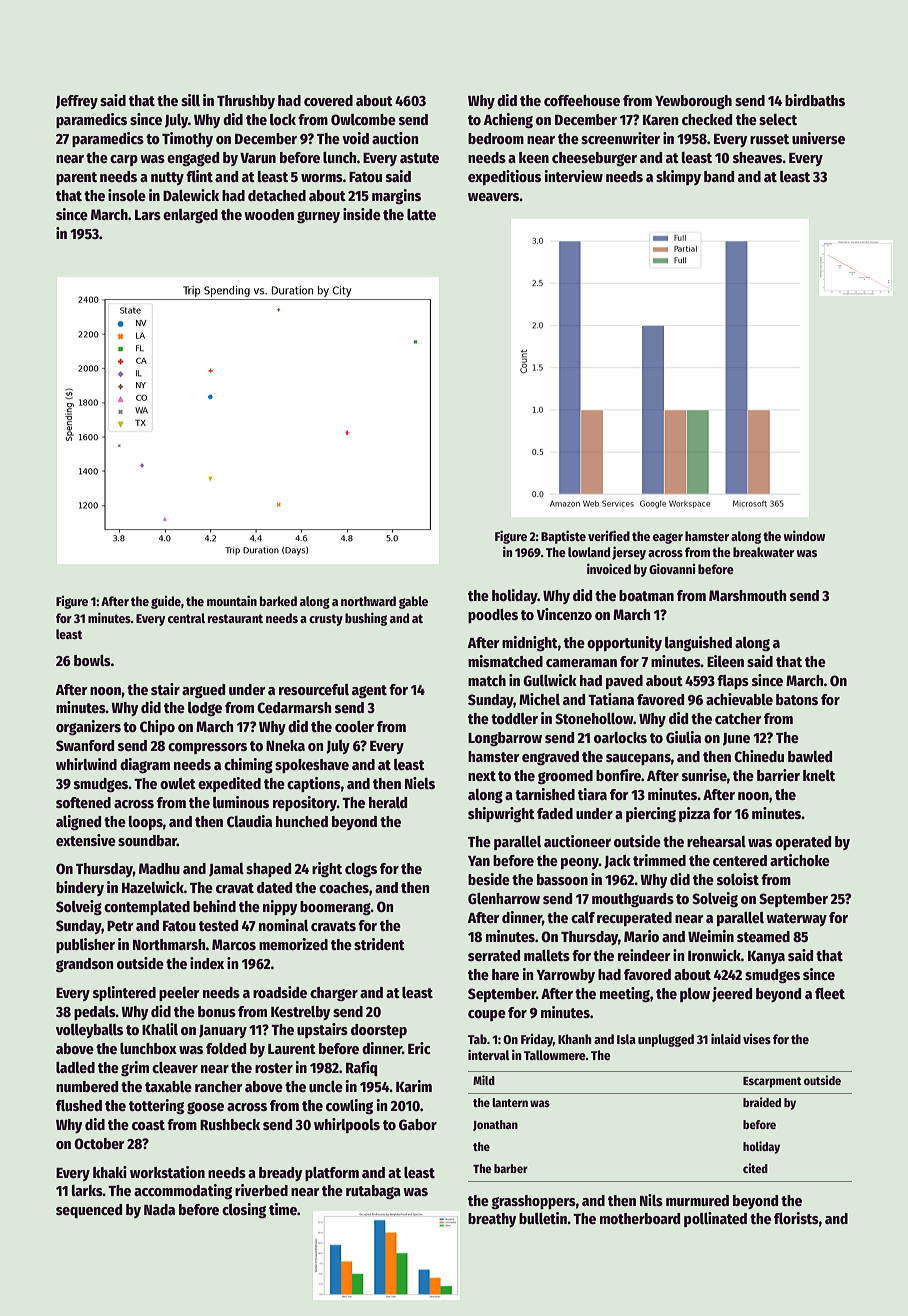 The height and width of the screenshot is (1316, 908). I want to click on latte, so click(421, 214).
